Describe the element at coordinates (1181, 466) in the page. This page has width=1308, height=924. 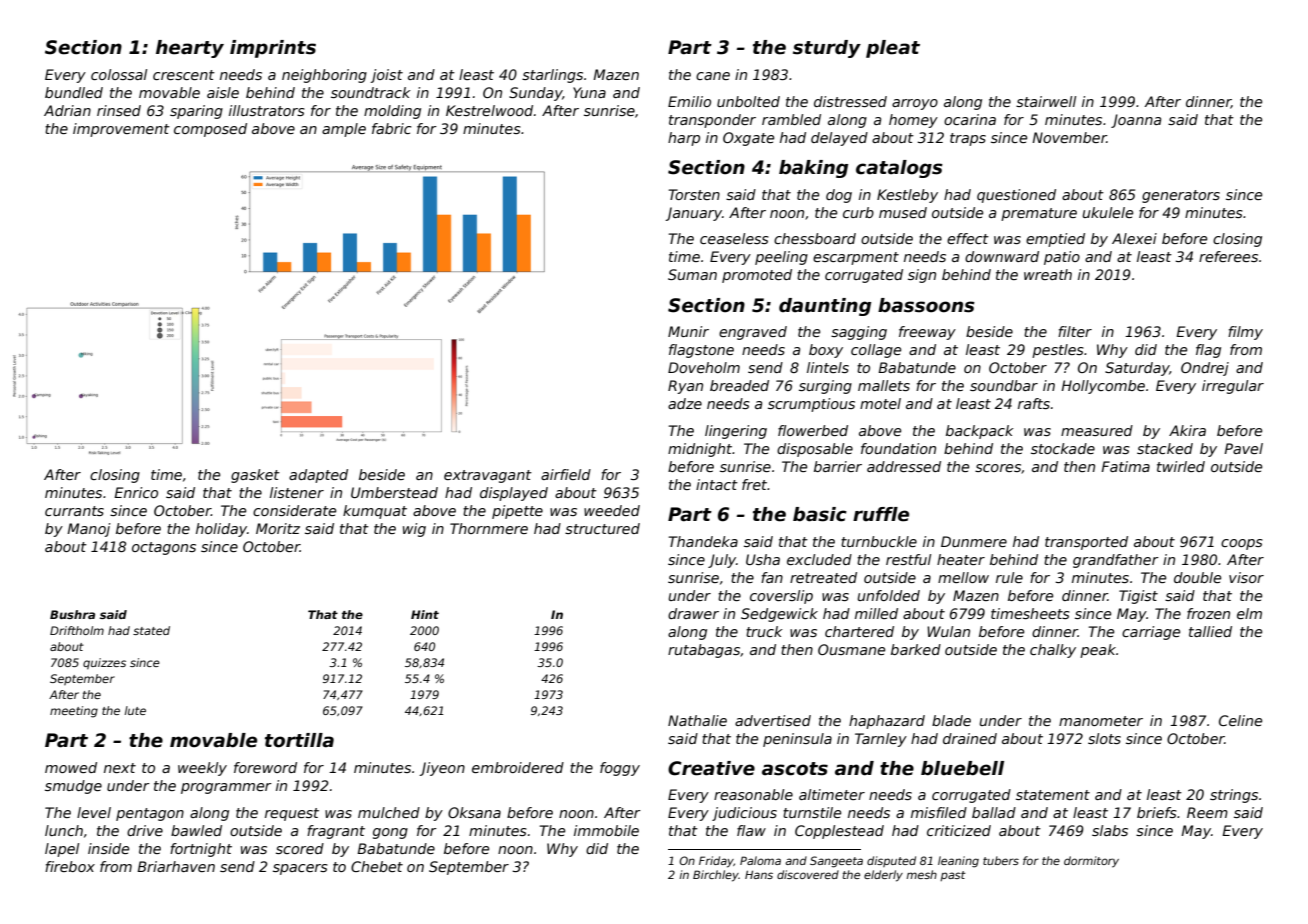
I see `twirled` at that location.
